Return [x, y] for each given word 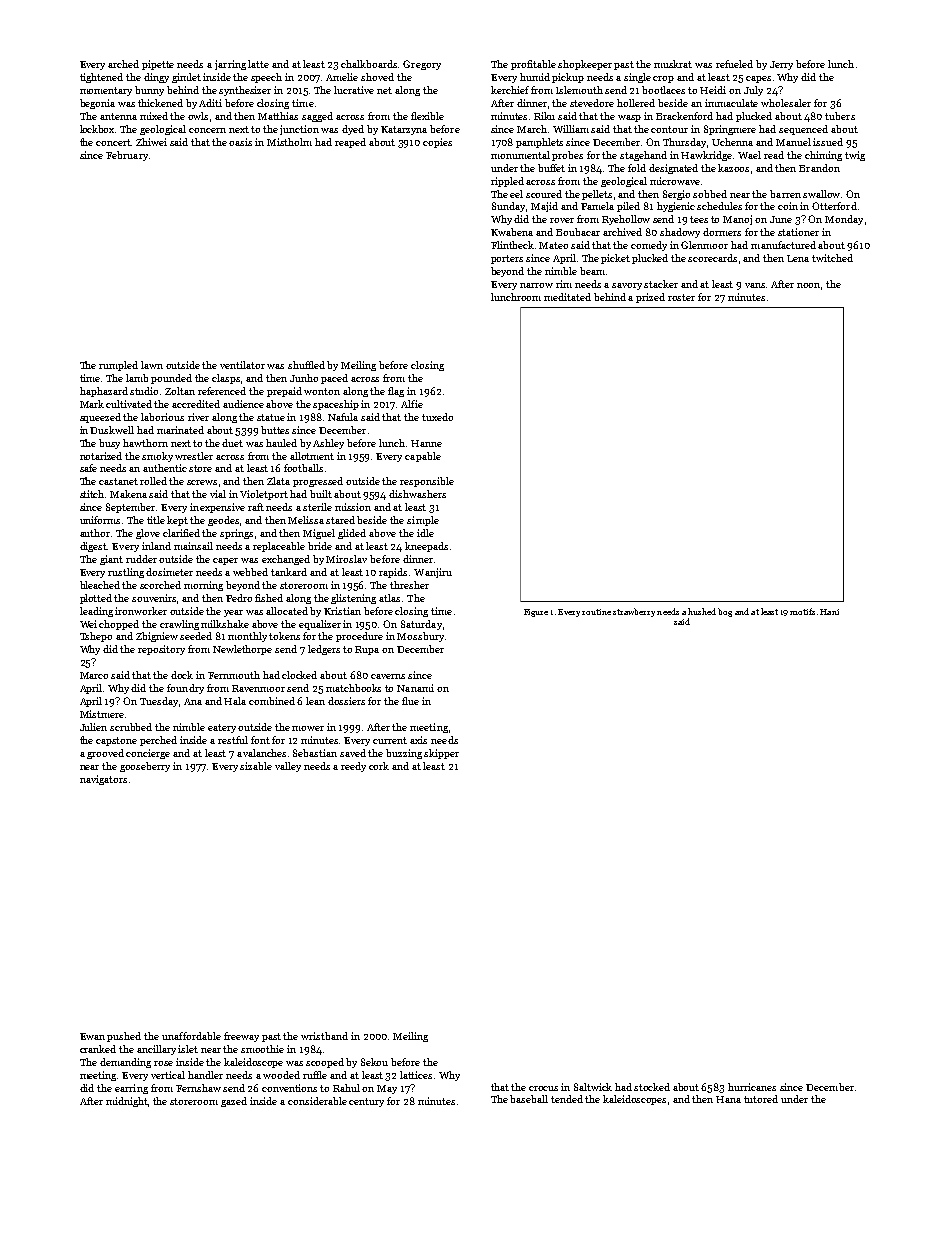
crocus [543, 1088]
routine [597, 612]
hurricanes [752, 1087]
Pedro [239, 598]
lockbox [98, 129]
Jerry [781, 65]
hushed [702, 611]
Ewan [92, 1036]
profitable [533, 65]
